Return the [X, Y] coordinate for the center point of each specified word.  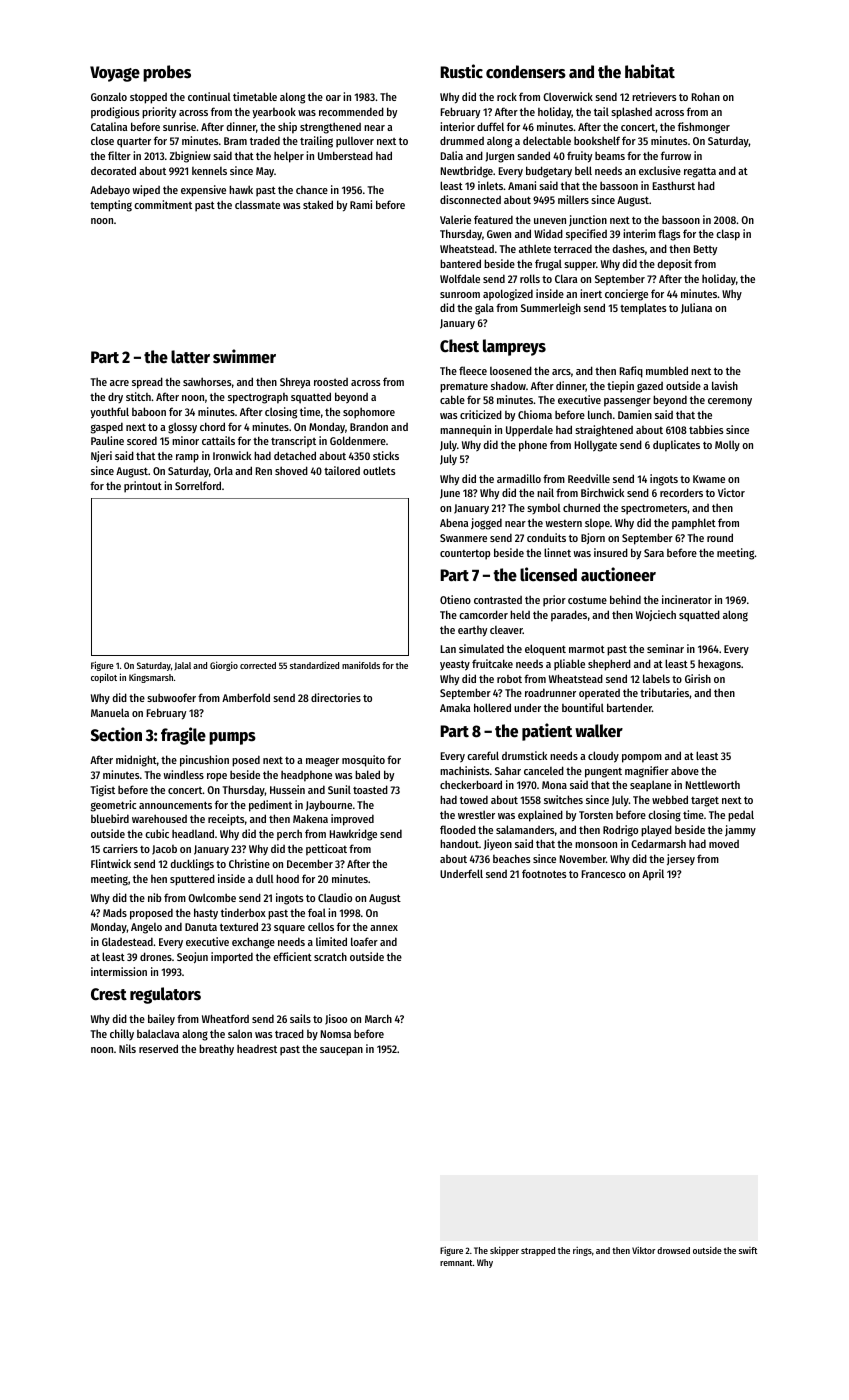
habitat [650, 71]
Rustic [461, 71]
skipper [504, 1251]
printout [143, 487]
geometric [113, 806]
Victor [731, 492]
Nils [127, 1048]
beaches [512, 858]
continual [209, 96]
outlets [379, 470]
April [653, 875]
